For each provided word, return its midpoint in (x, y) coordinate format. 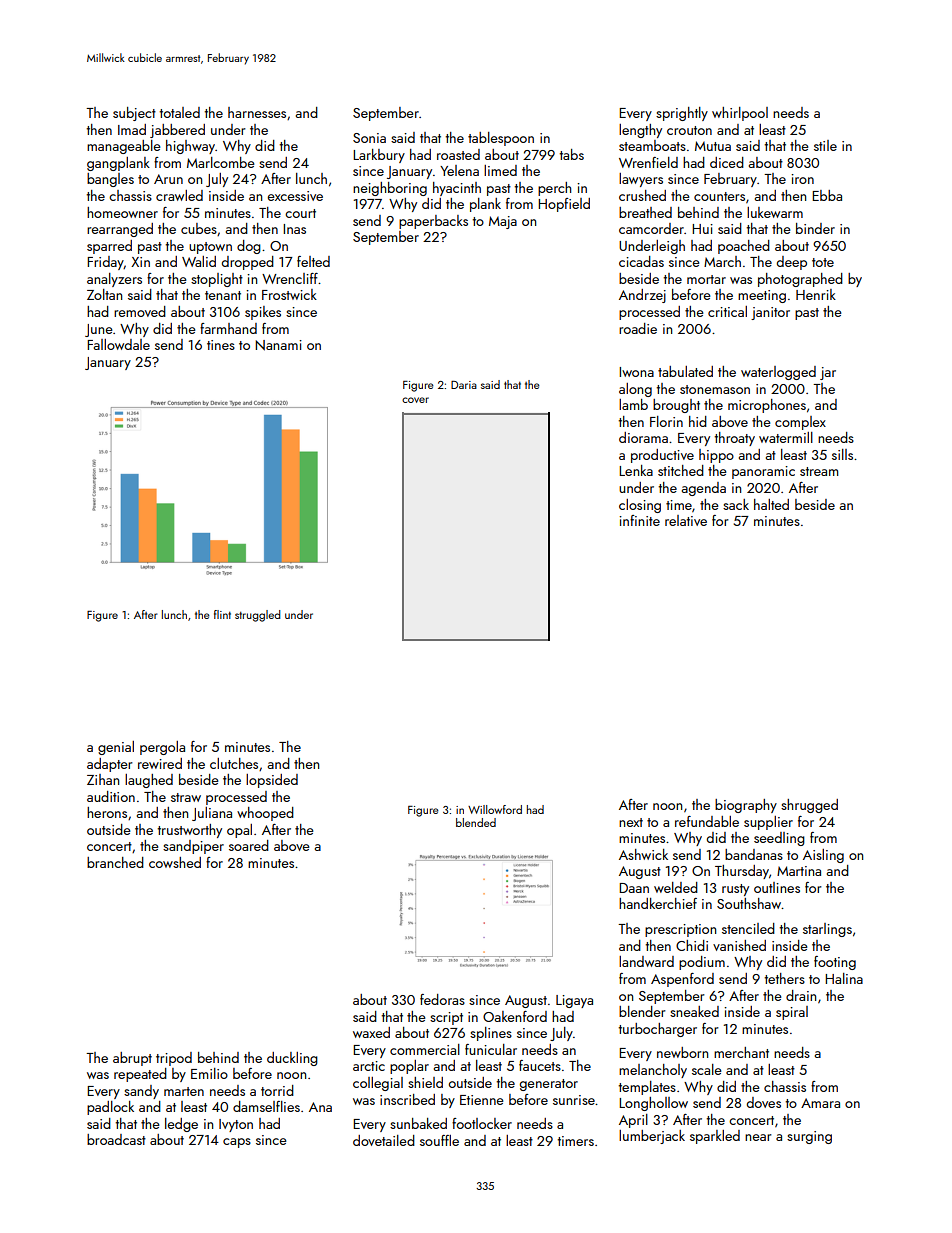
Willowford (495, 809)
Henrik (816, 294)
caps (237, 1143)
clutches (234, 763)
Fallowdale (118, 344)
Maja (503, 222)
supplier (768, 823)
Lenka (636, 470)
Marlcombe (221, 162)
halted (771, 504)
